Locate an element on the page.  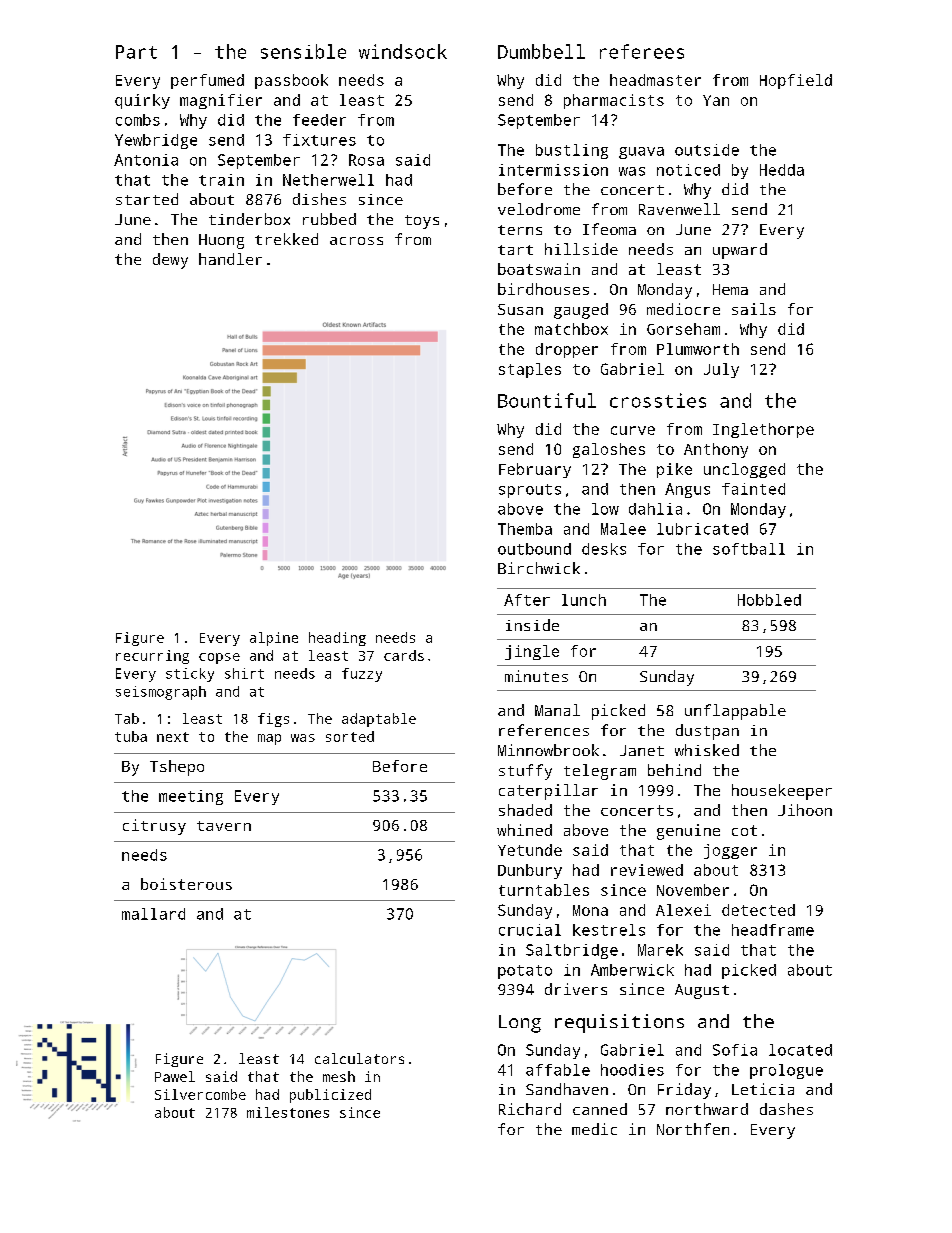
Ravenwell is located at coordinates (679, 209).
